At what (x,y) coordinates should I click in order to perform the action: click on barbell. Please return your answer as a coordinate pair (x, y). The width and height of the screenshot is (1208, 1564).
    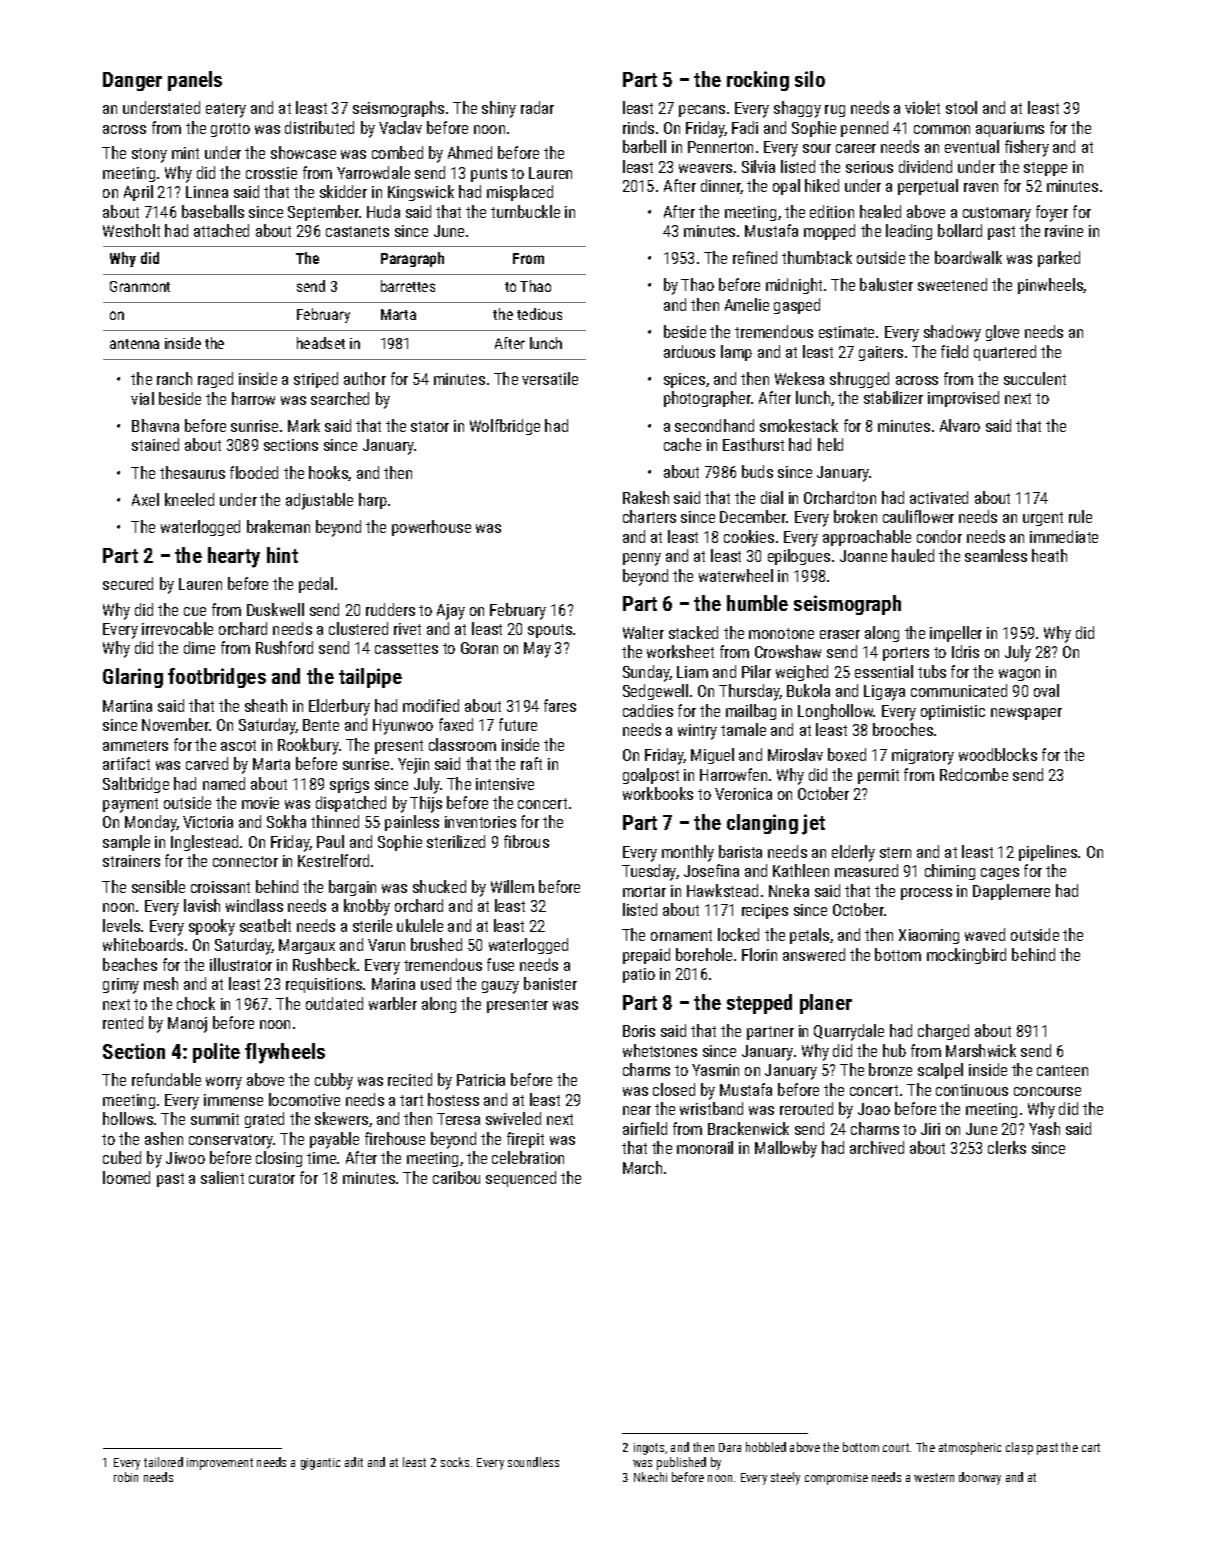
    Looking at the image, I should click on (644, 146).
